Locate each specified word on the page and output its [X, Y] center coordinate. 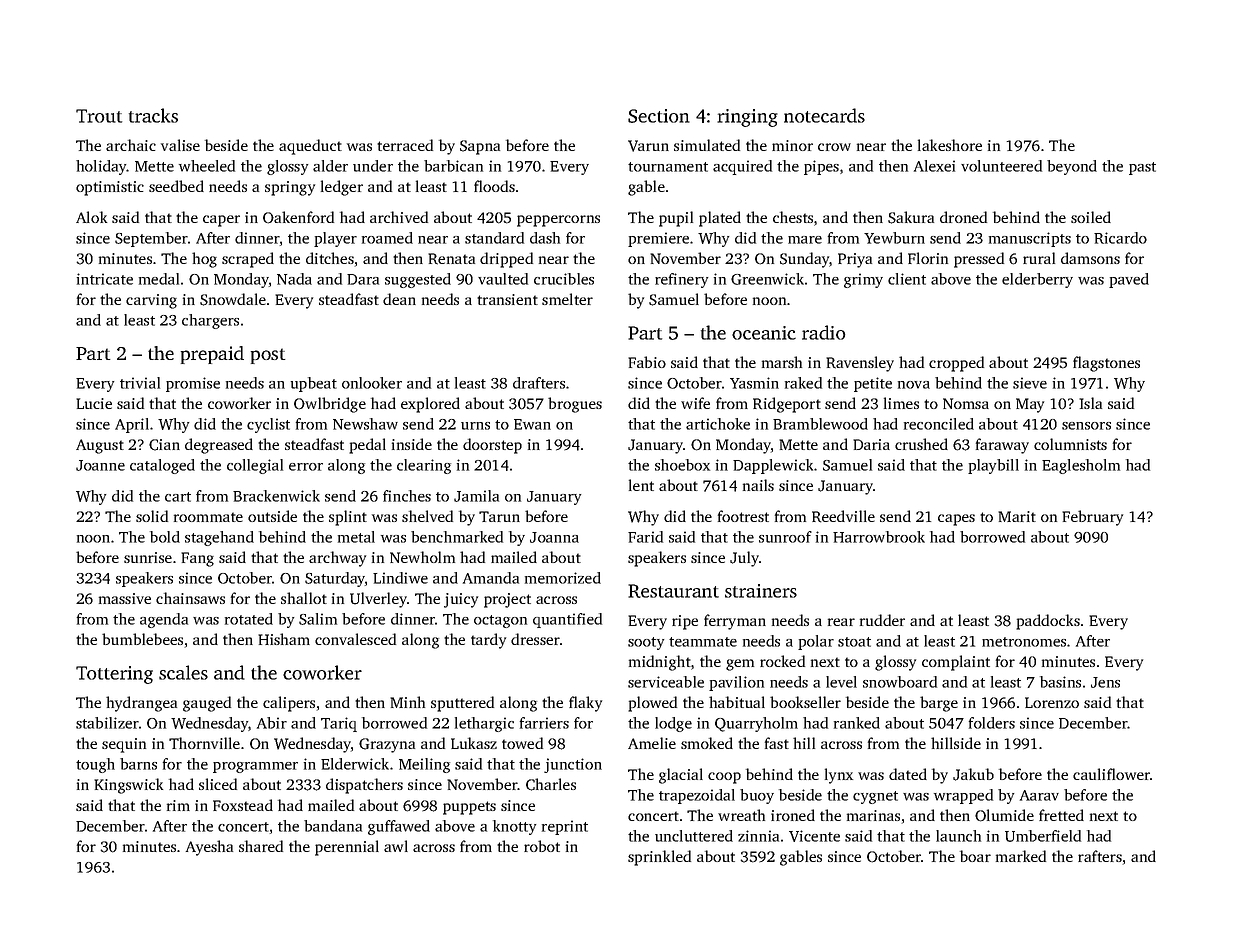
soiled [1091, 217]
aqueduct [310, 147]
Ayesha [209, 848]
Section [659, 116]
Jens [1105, 682]
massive [125, 598]
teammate [703, 642]
